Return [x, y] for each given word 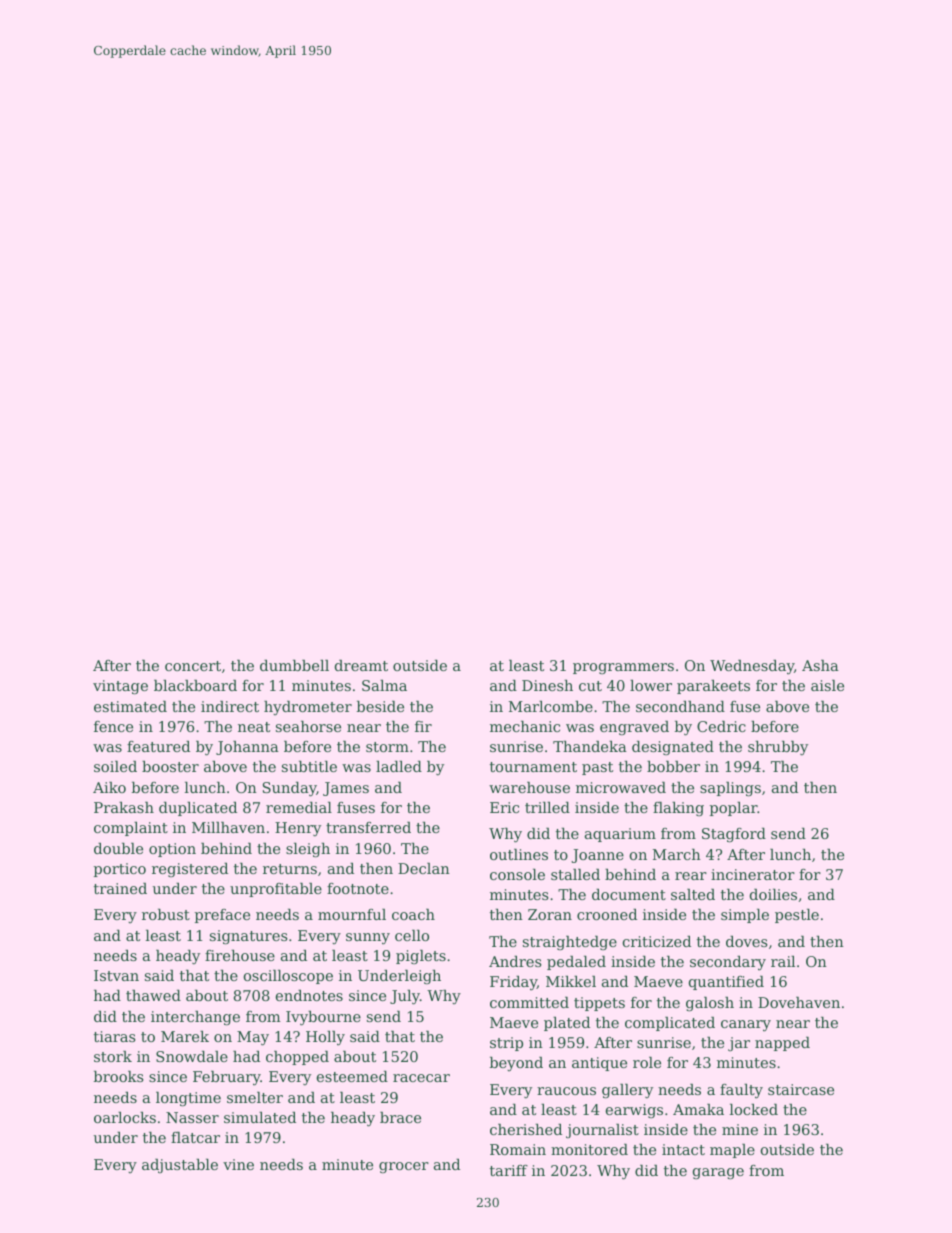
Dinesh [547, 685]
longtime [188, 1099]
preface [222, 916]
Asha [820, 665]
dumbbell [294, 665]
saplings [730, 789]
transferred [368, 827]
